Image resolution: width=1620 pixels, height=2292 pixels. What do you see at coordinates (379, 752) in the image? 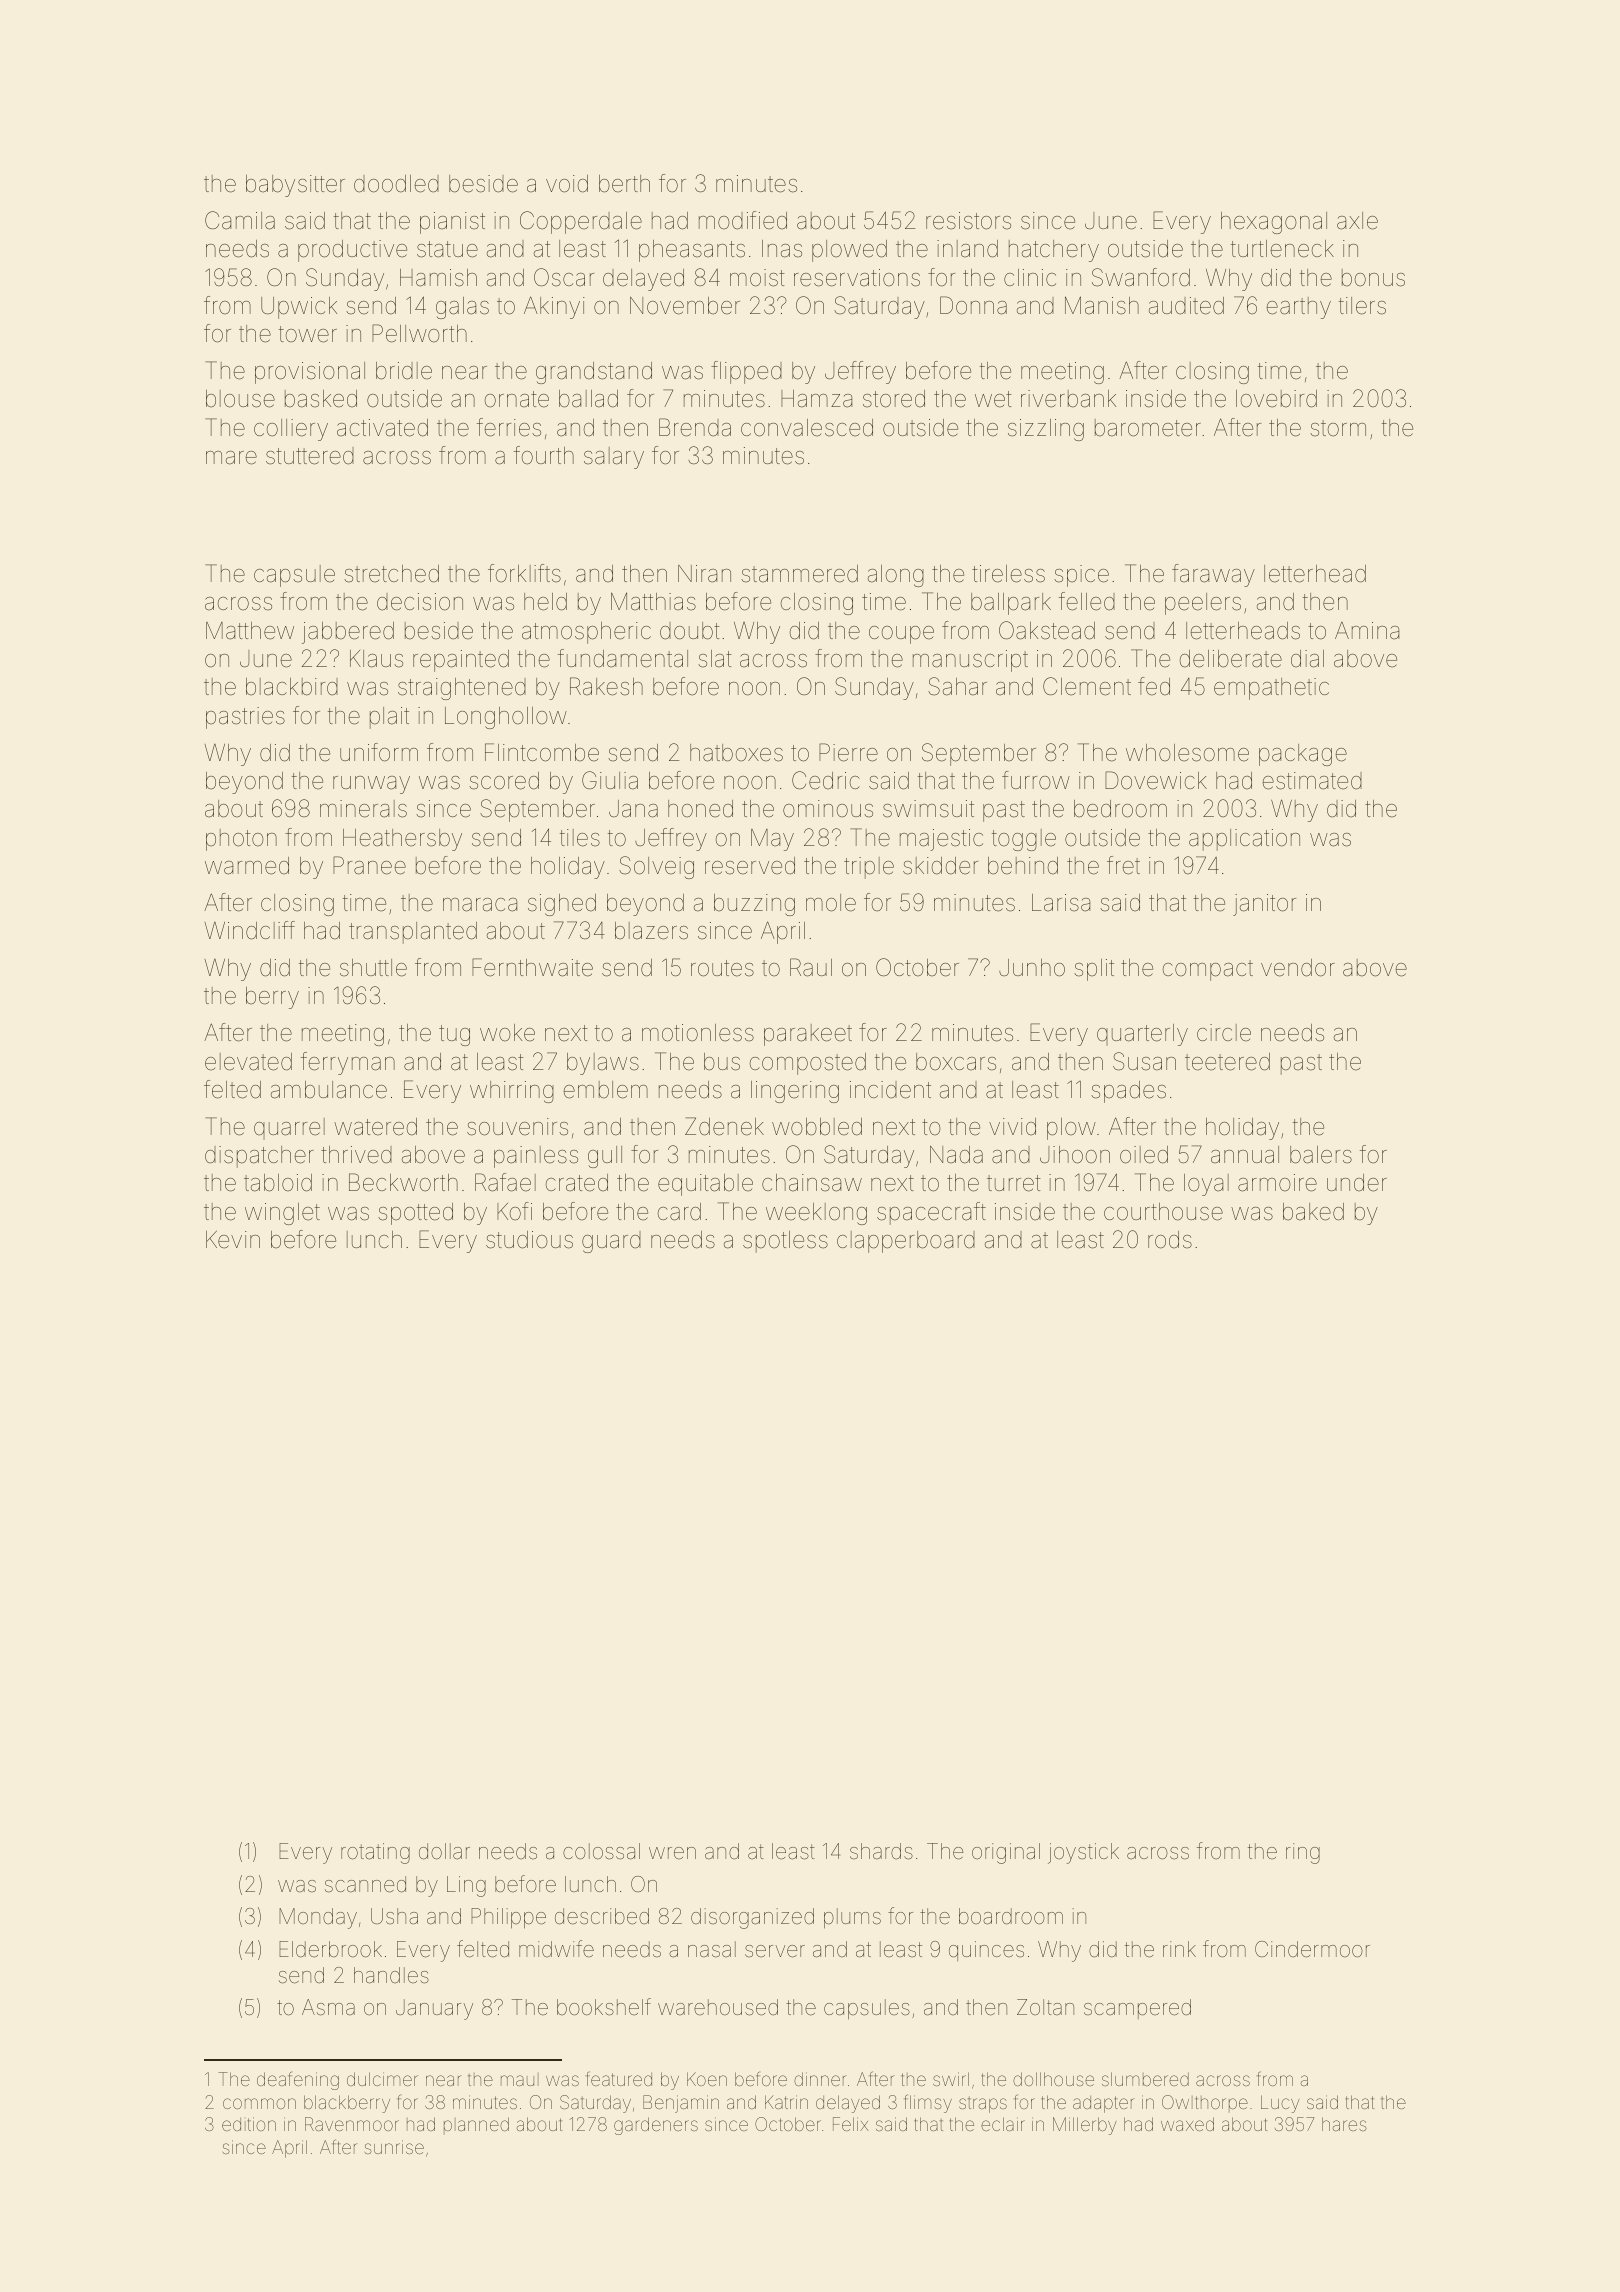
I see `uniform` at bounding box center [379, 752].
